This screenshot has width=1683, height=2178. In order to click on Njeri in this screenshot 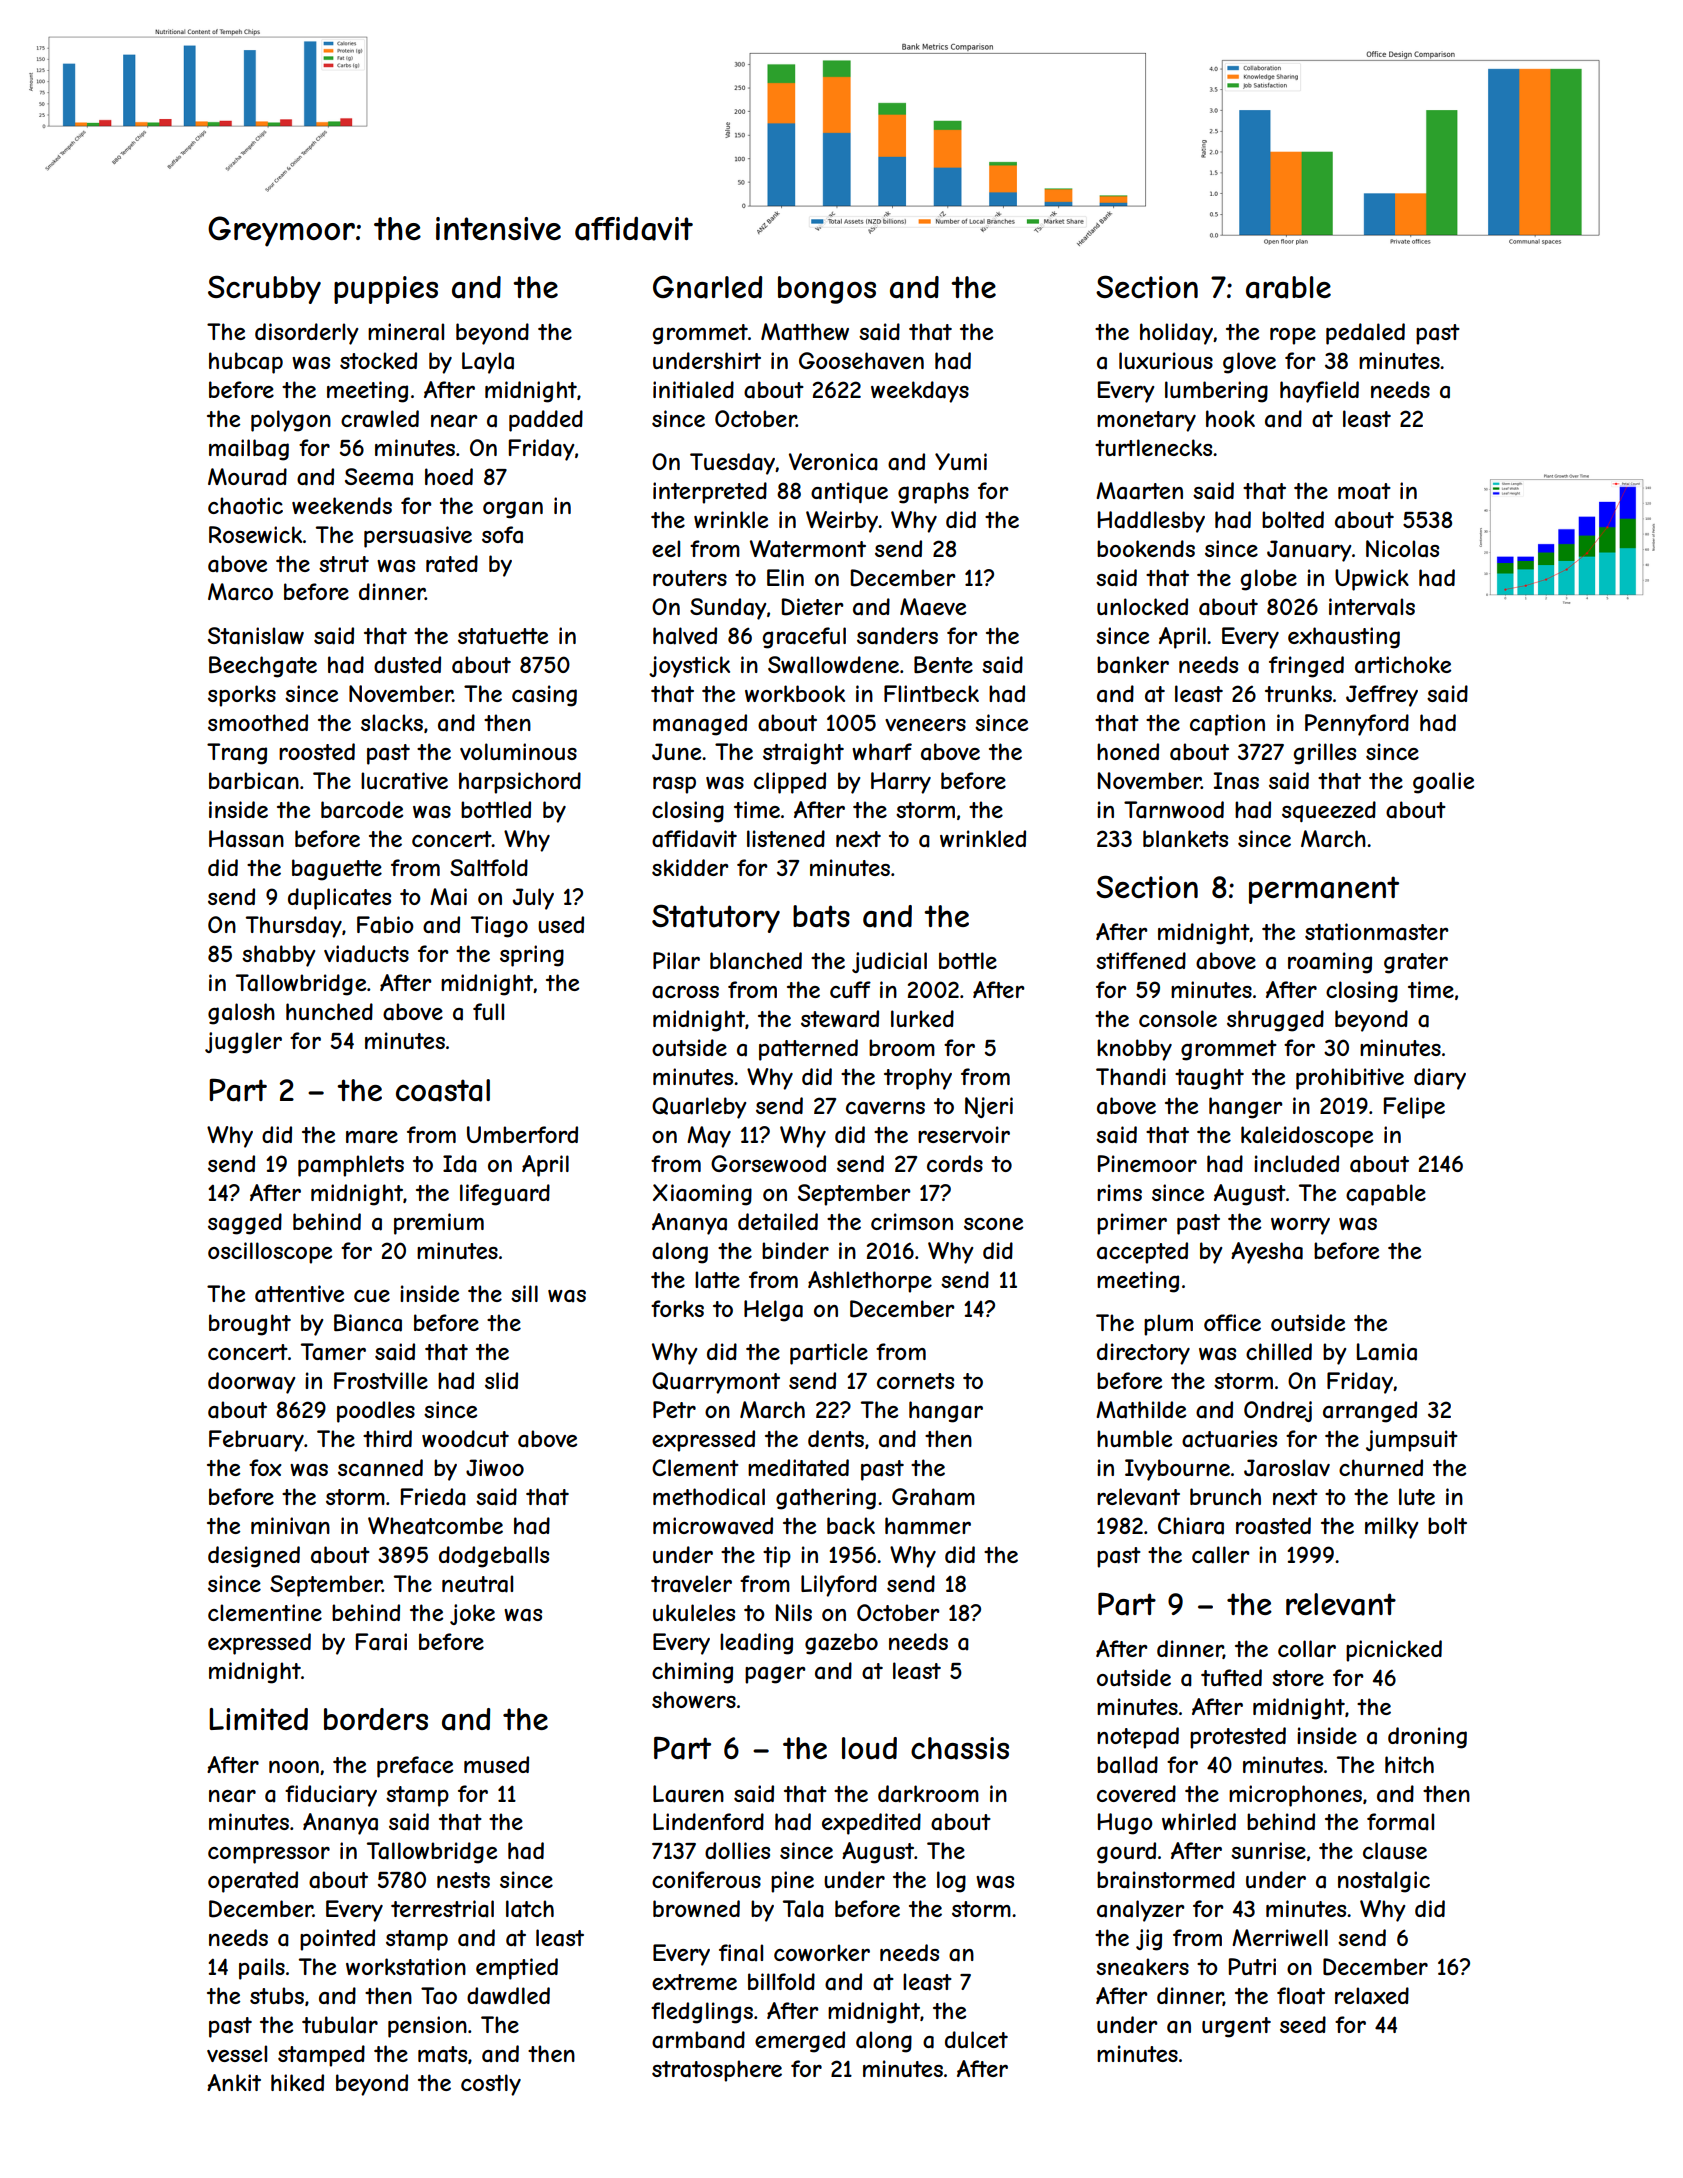, I will do `click(989, 1107)`.
